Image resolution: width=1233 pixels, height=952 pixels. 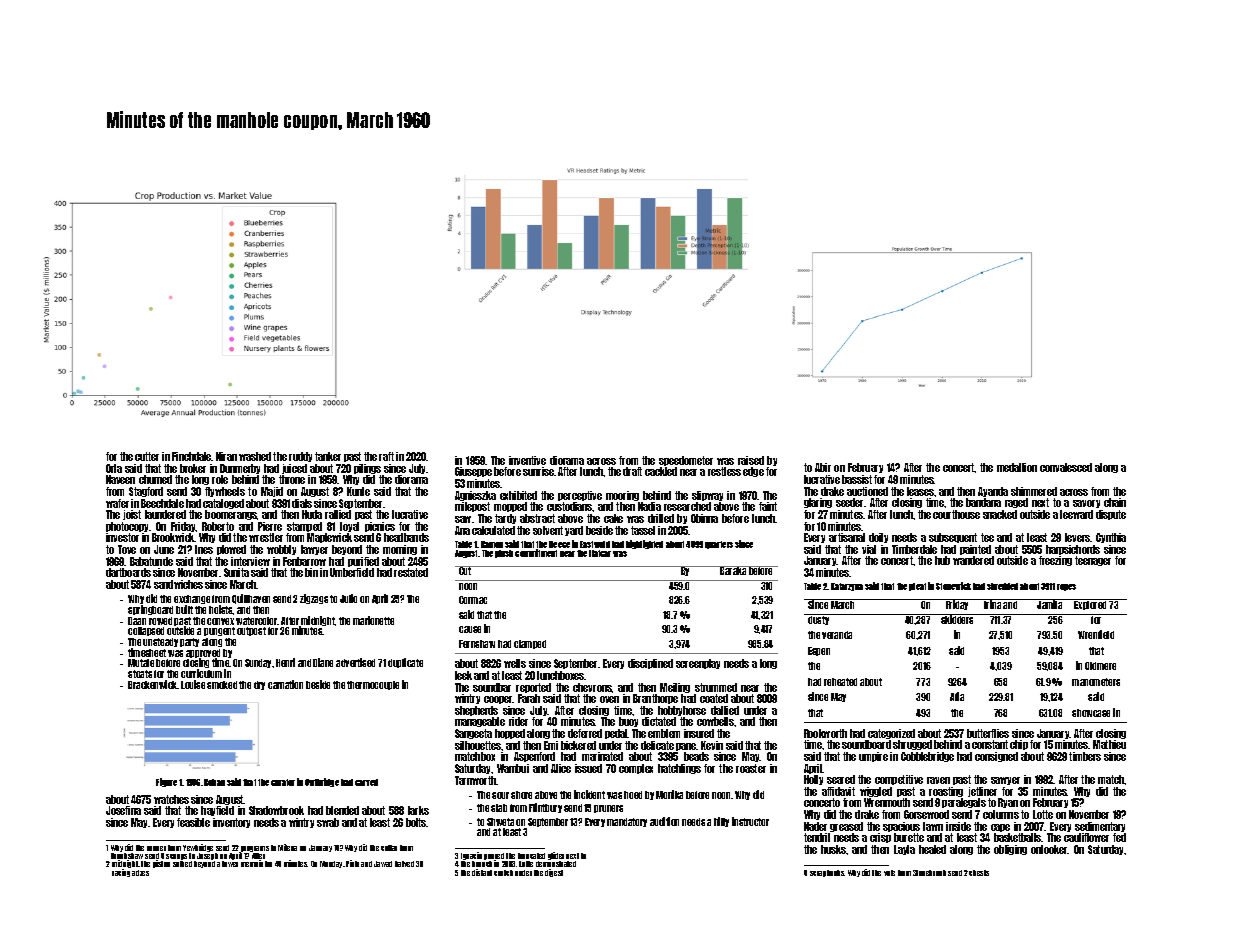 What do you see at coordinates (1017, 467) in the image?
I see `medallion` at bounding box center [1017, 467].
